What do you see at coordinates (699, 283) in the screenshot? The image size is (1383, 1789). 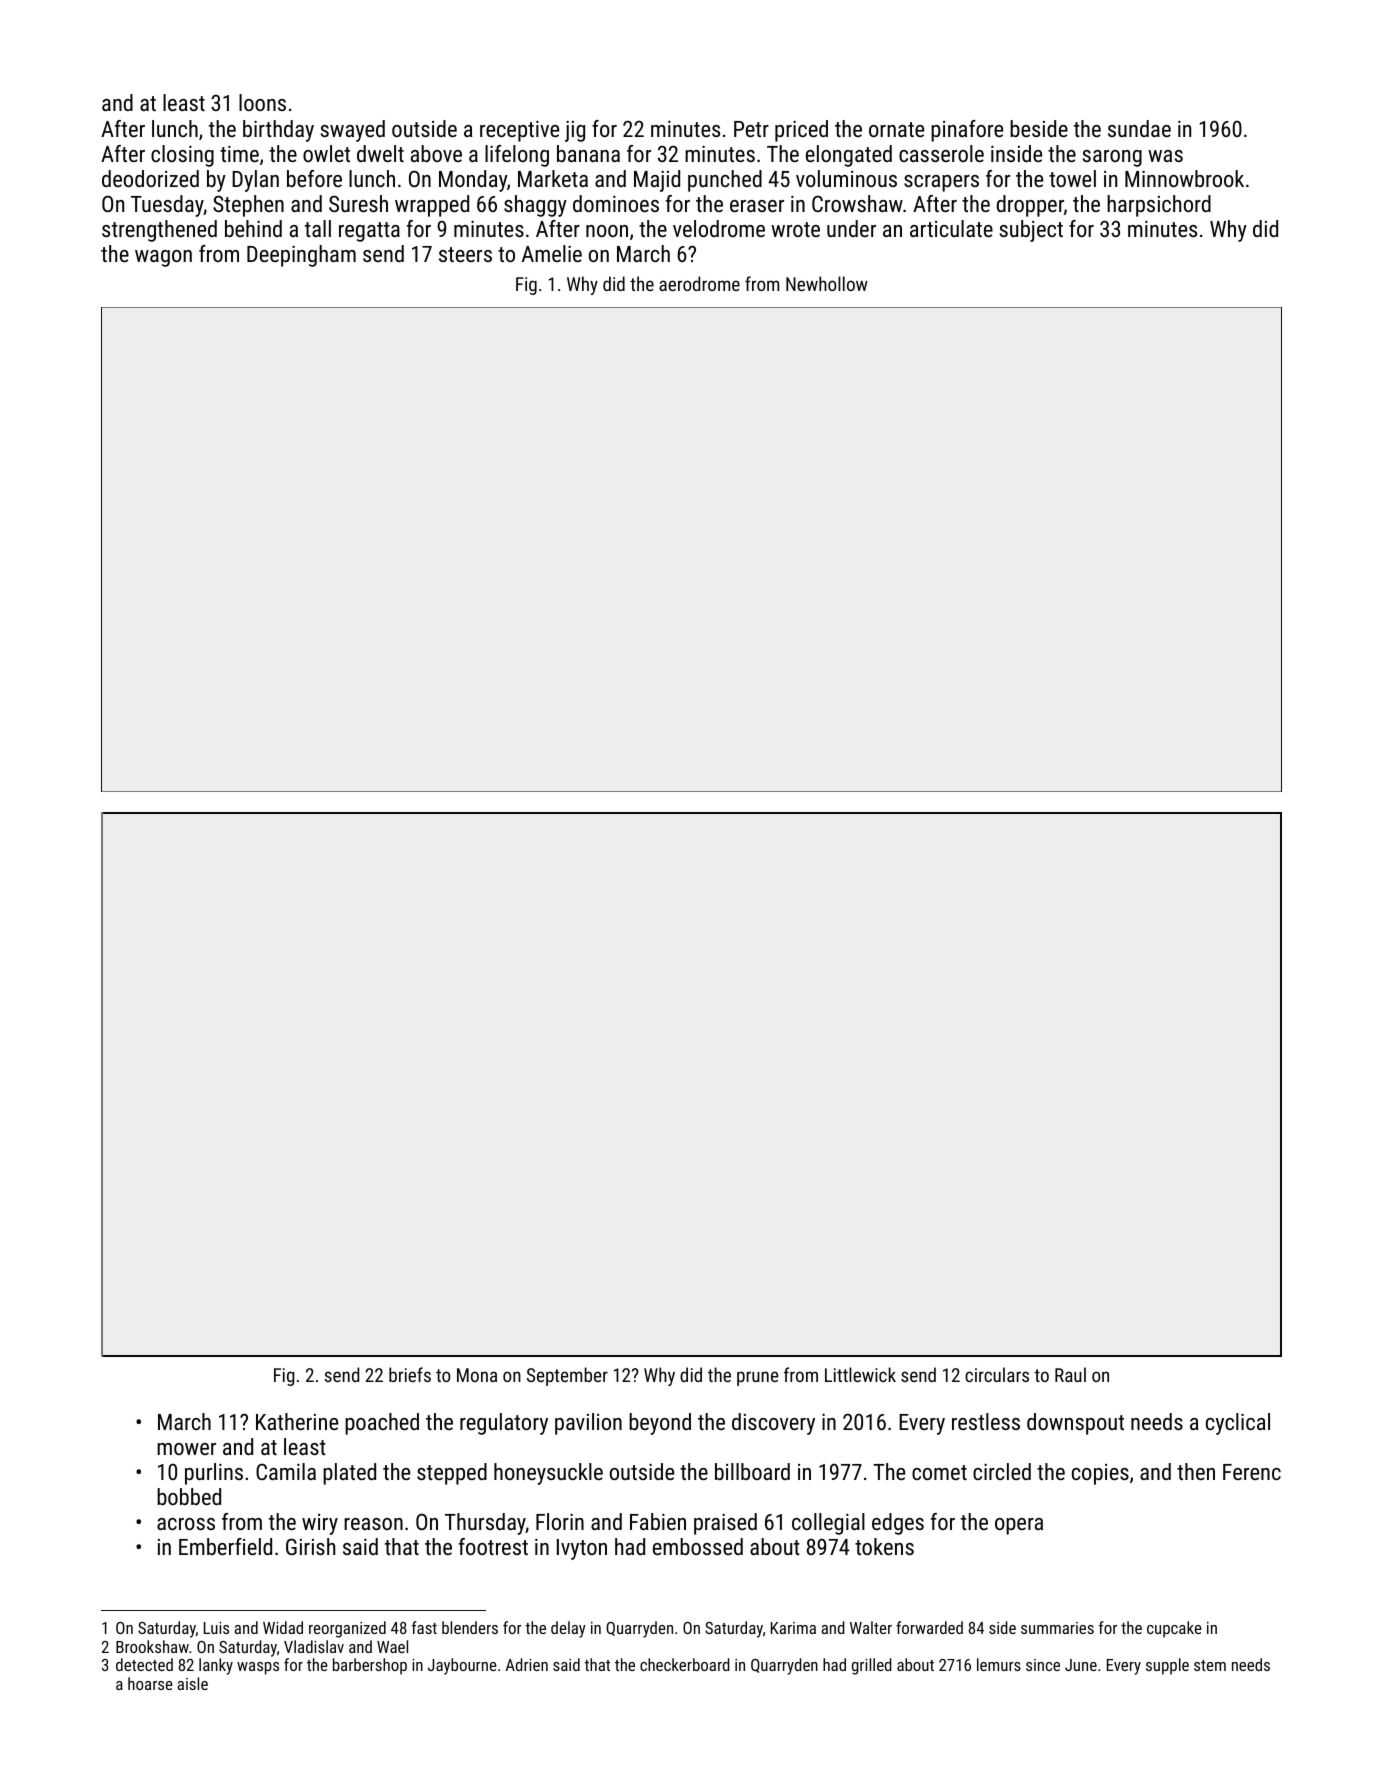 I see `aerodrome` at bounding box center [699, 283].
